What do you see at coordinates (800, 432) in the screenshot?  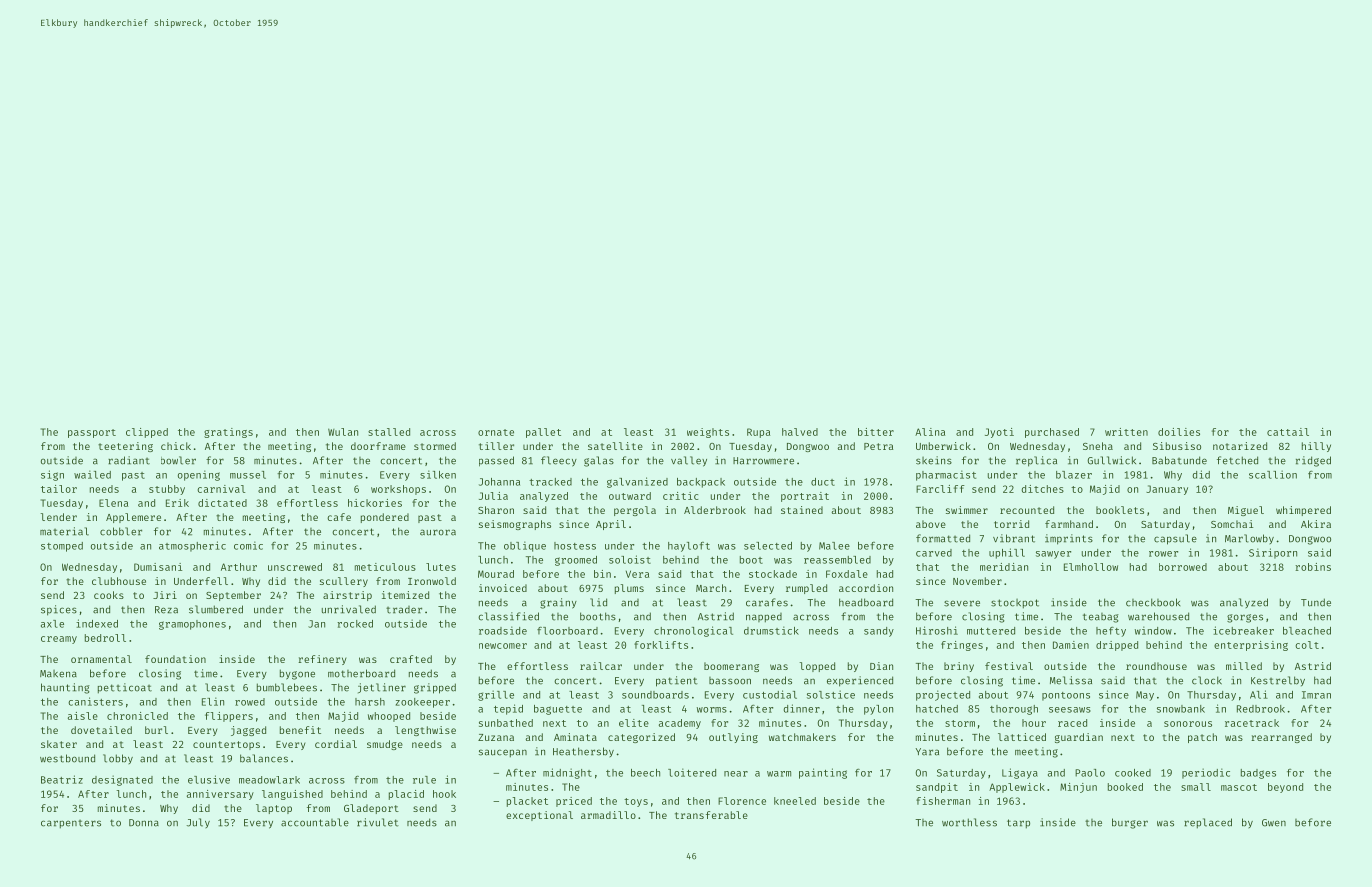 I see `halved` at bounding box center [800, 432].
